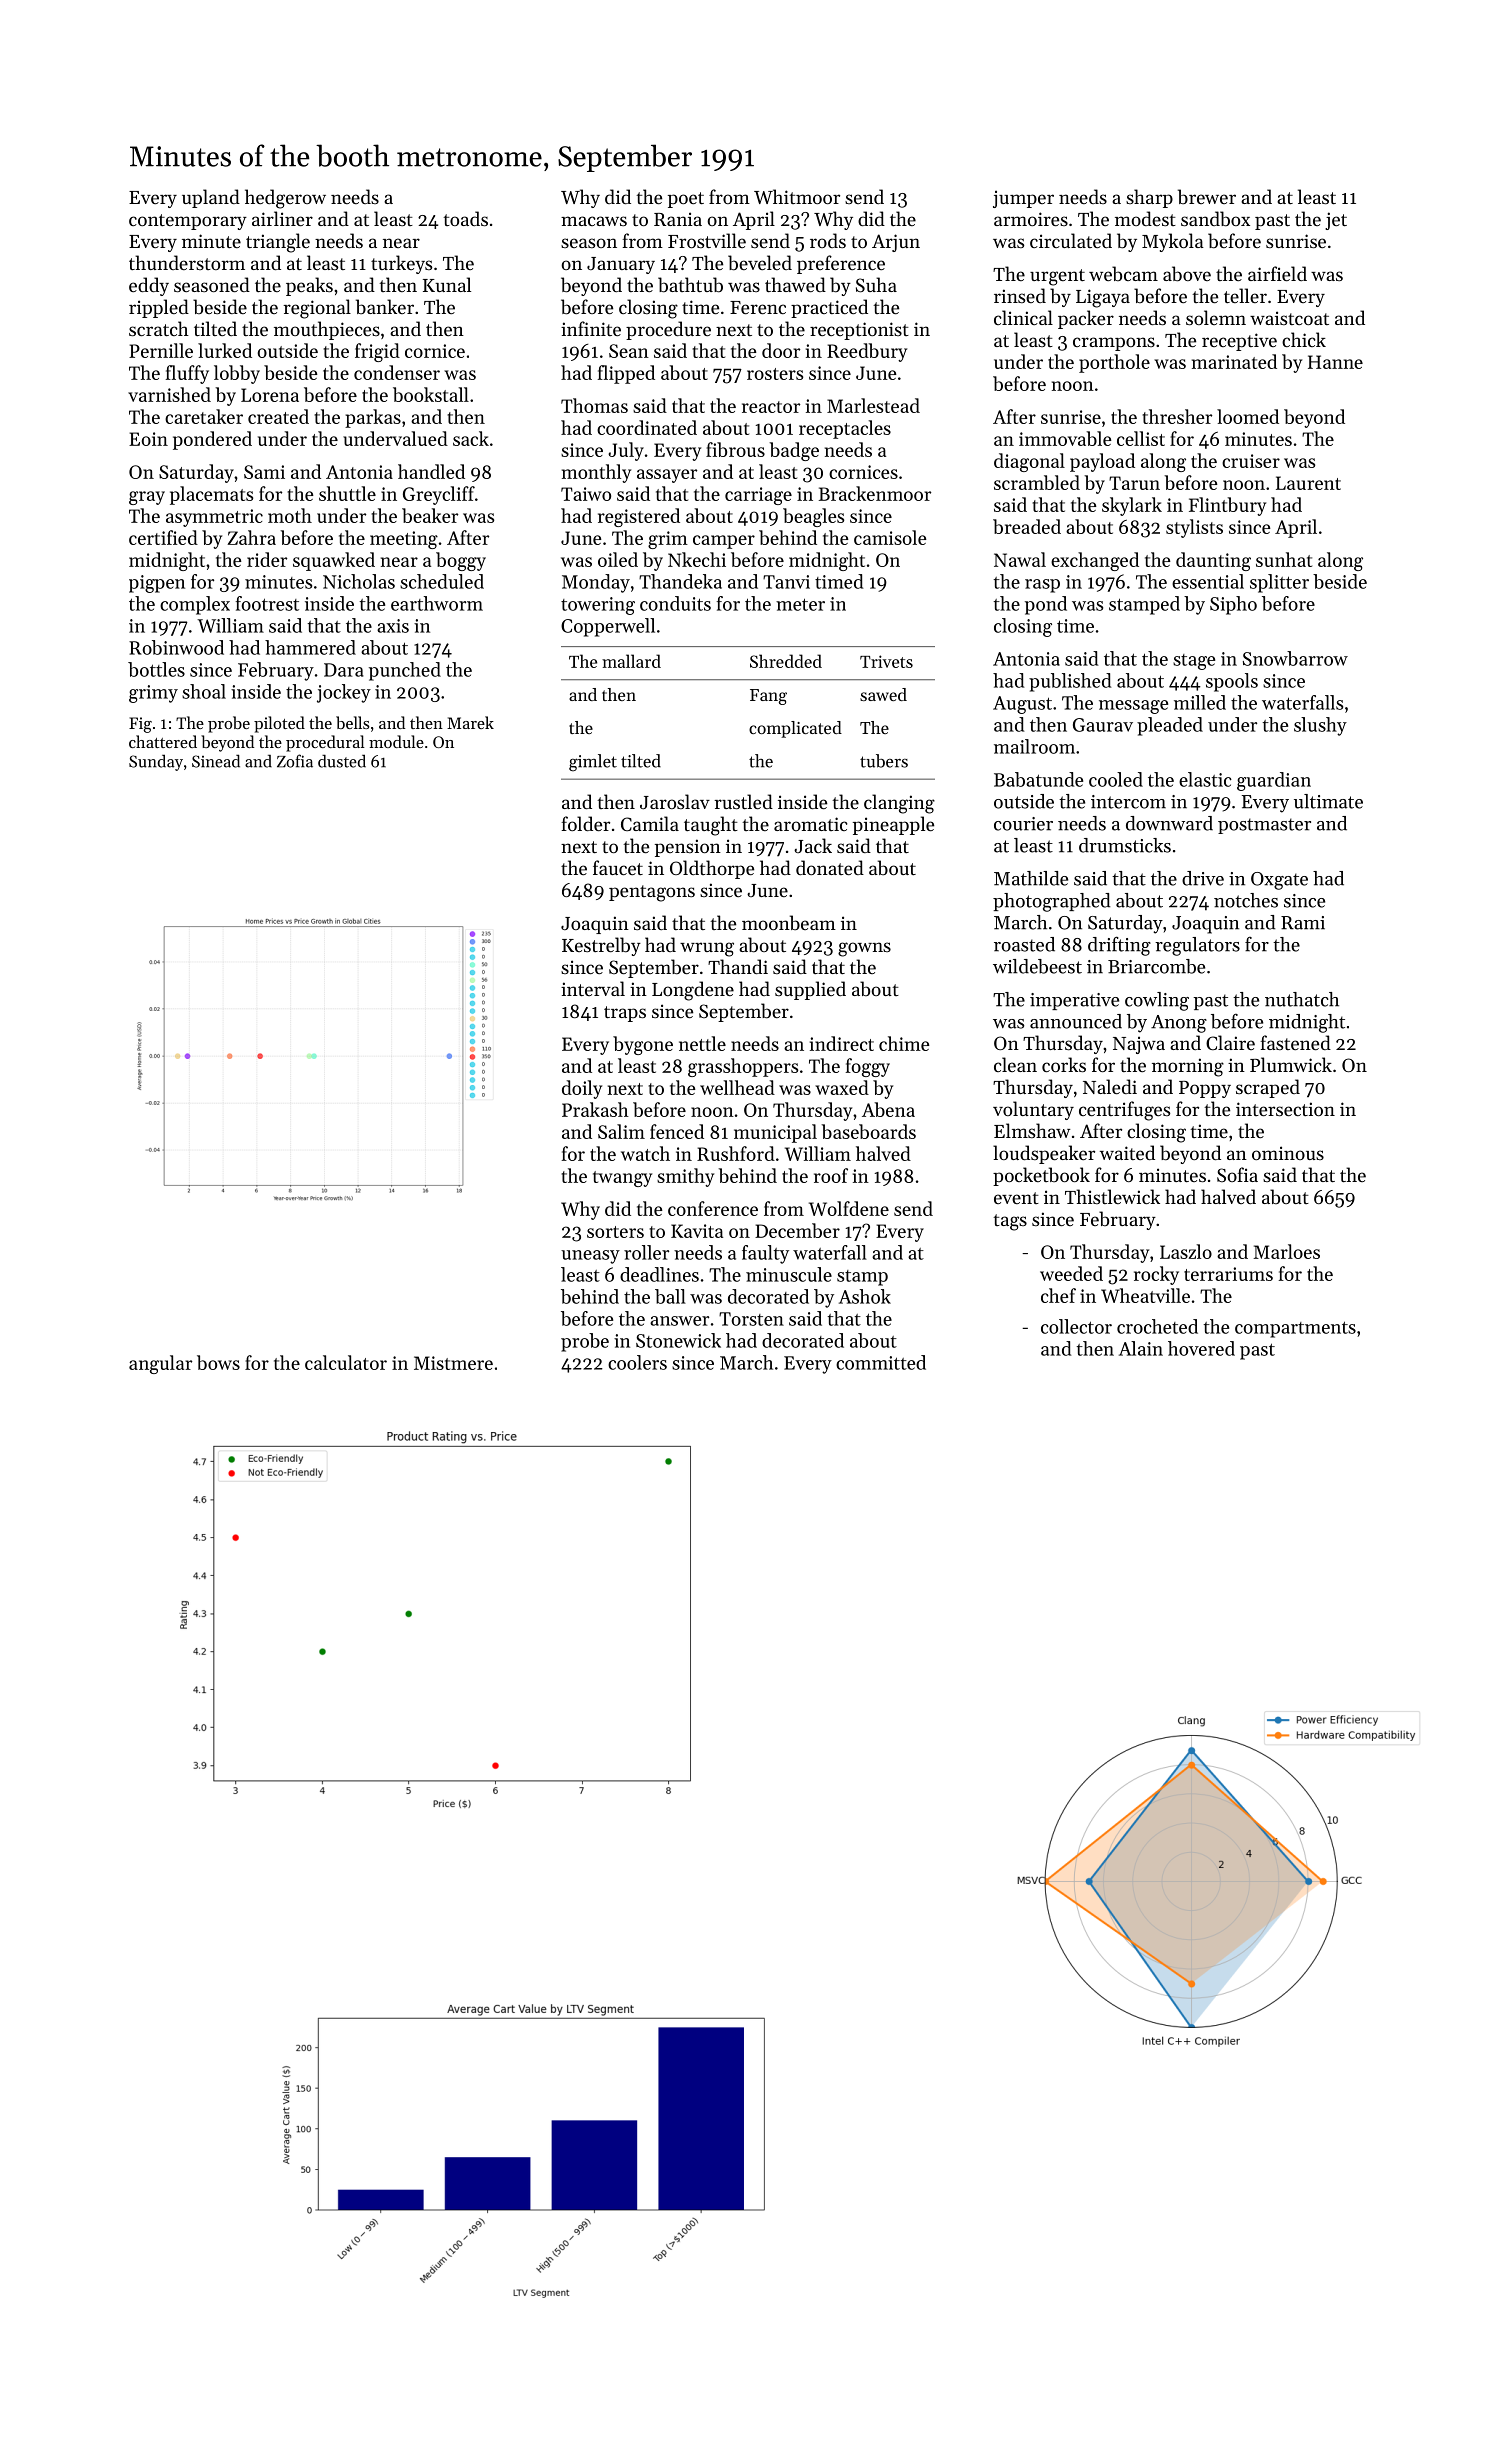  Describe the element at coordinates (453, 1363) in the screenshot. I see `Mistmere` at that location.
